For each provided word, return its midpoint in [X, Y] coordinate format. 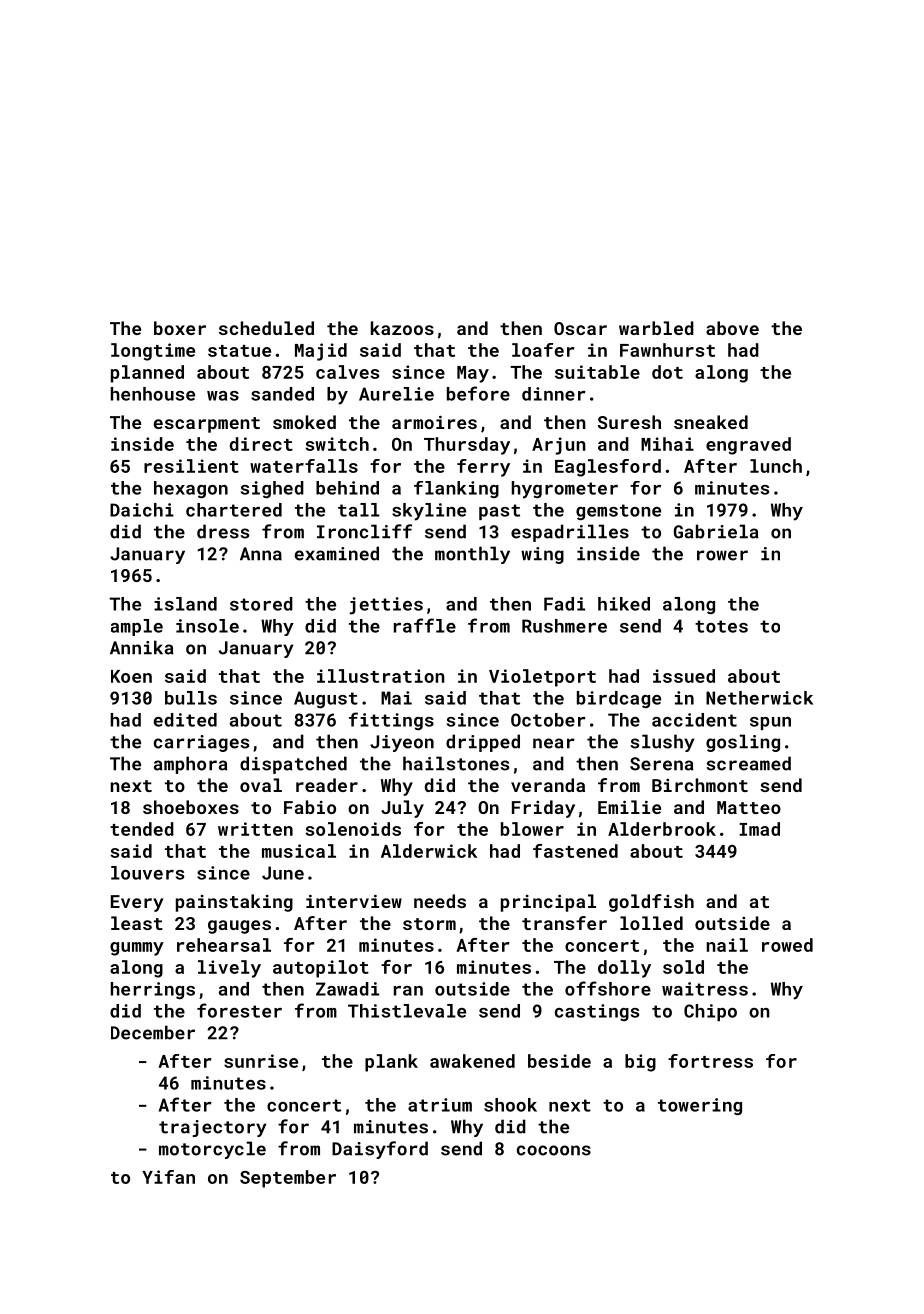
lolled [651, 923]
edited [185, 720]
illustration [381, 676]
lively [229, 969]
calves [347, 372]
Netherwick [759, 698]
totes [721, 626]
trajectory [212, 1128]
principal [548, 903]
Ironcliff [364, 531]
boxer [180, 328]
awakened [472, 1061]
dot [667, 372]
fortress [710, 1061]
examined [336, 553]
